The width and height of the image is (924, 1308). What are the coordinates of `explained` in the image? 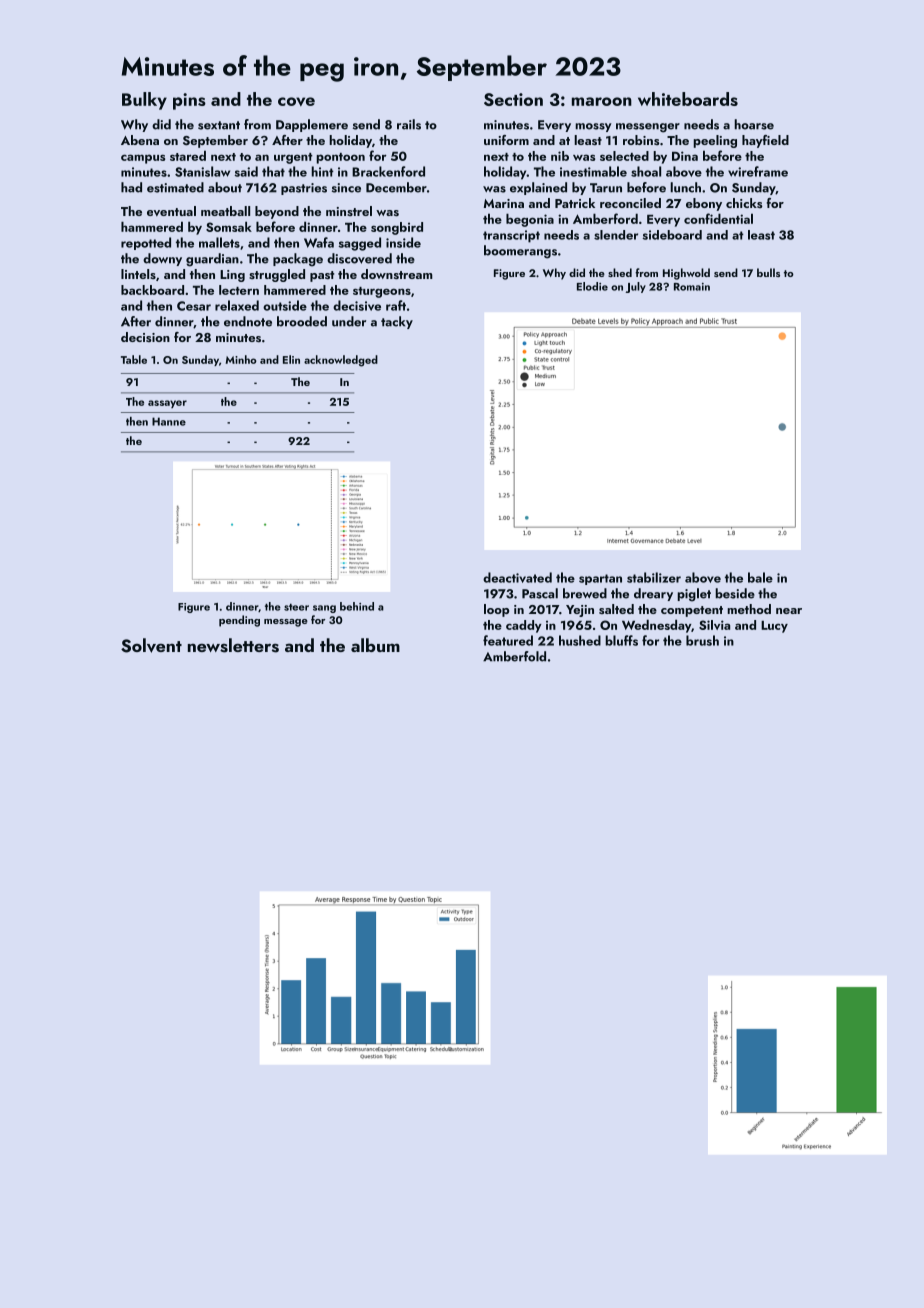 It's located at (538, 188).
